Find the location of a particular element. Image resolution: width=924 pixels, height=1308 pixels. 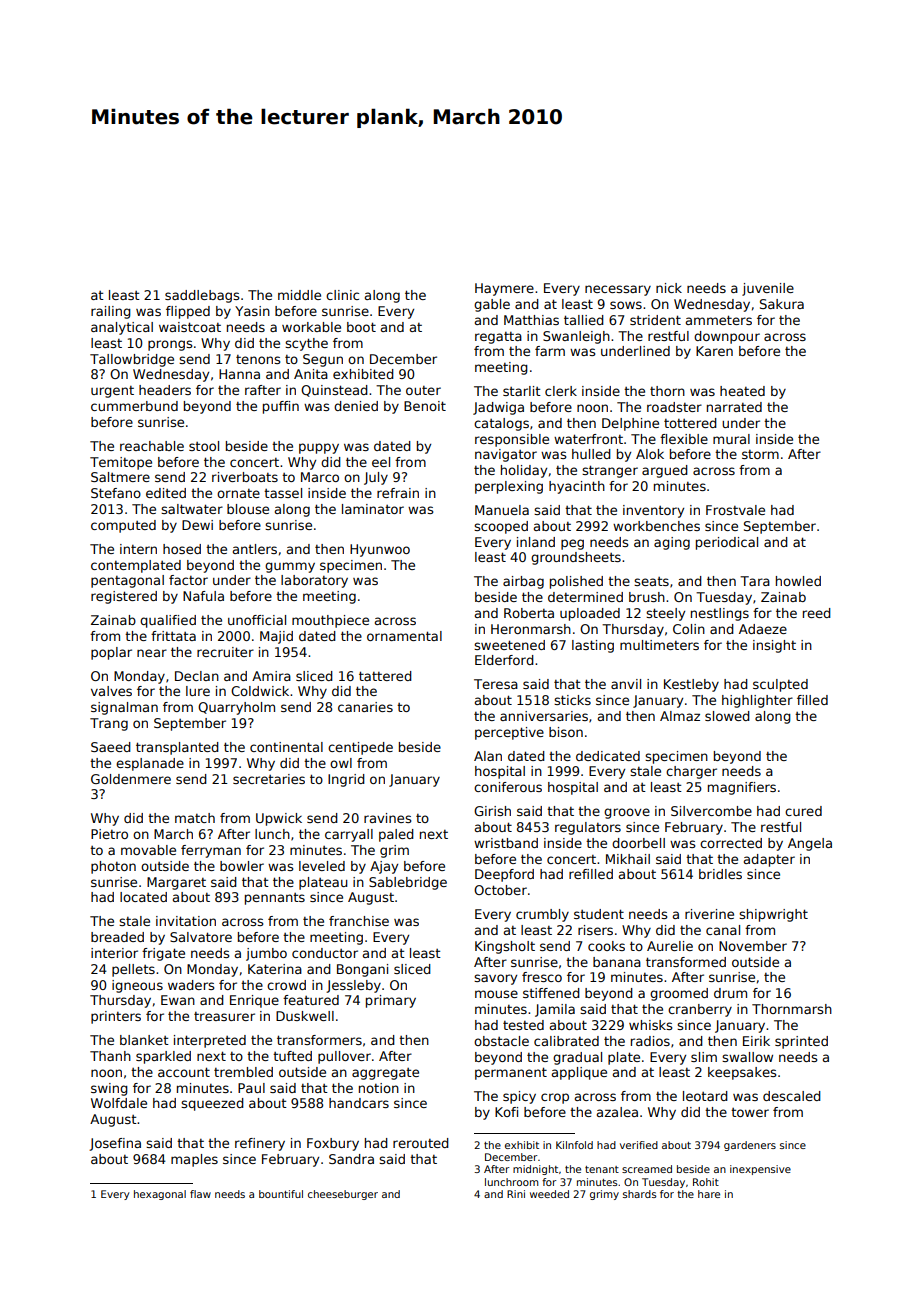

Tara is located at coordinates (755, 581).
